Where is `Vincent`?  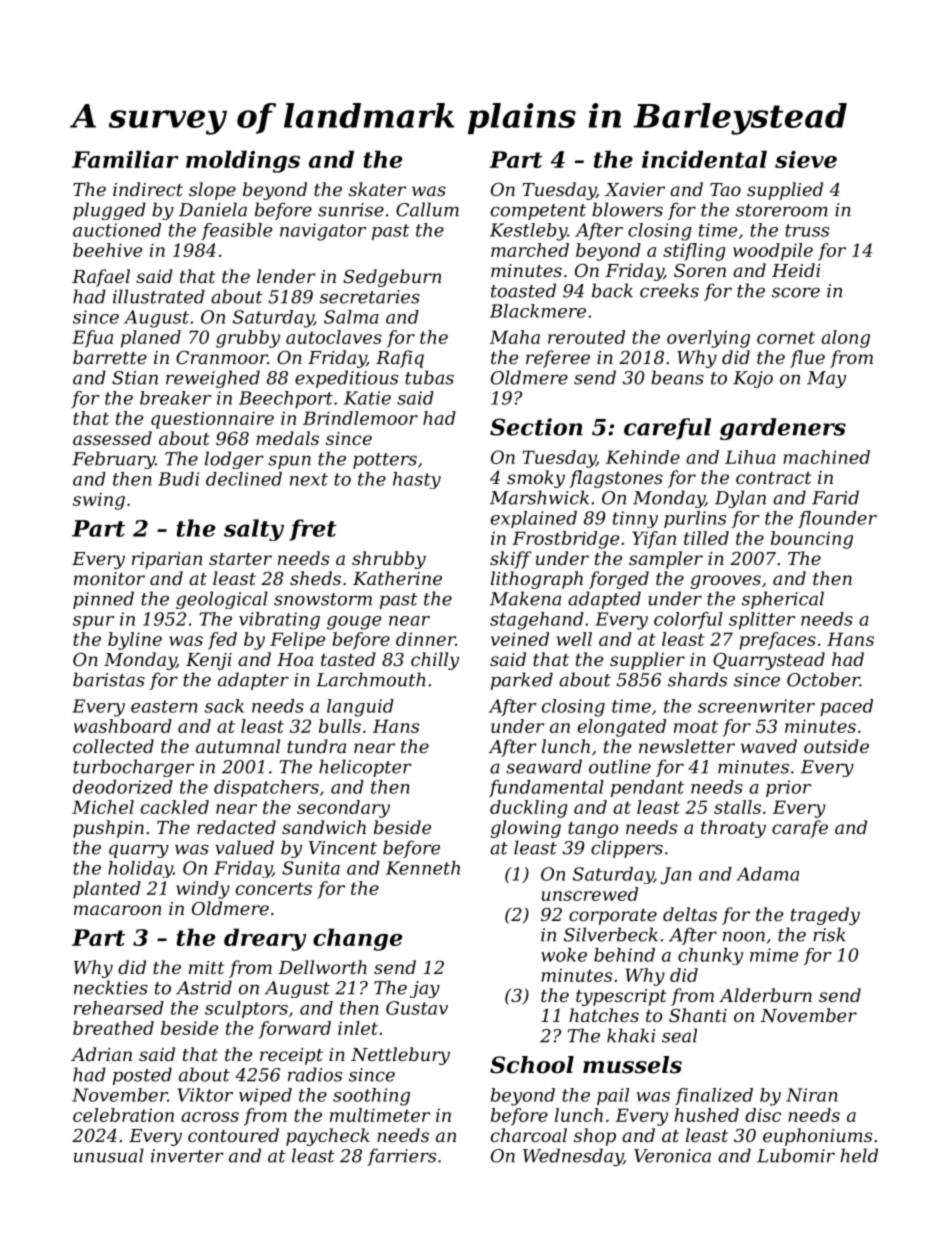
Vincent is located at coordinates (343, 848).
